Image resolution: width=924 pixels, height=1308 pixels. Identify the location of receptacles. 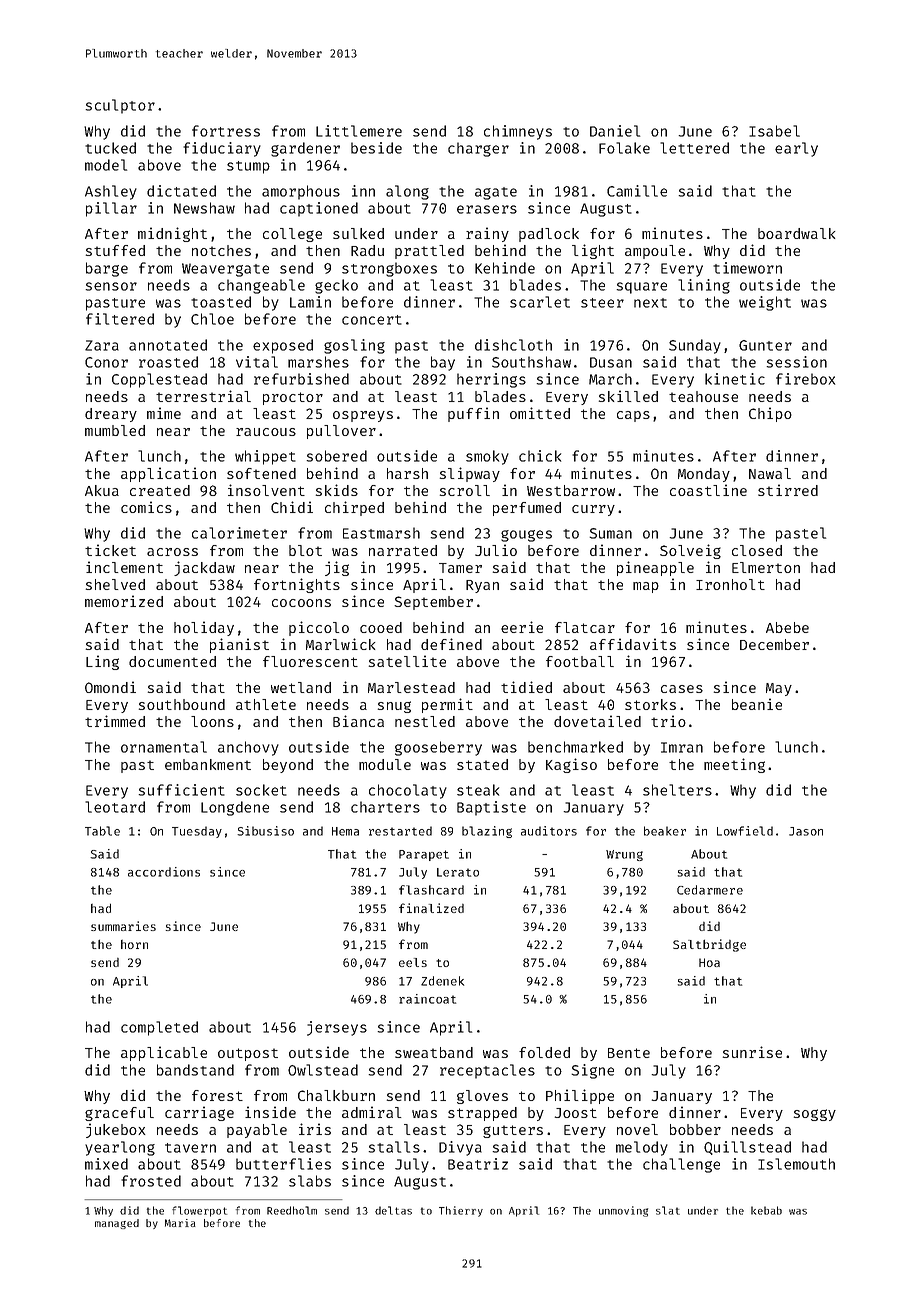
(487, 1071).
